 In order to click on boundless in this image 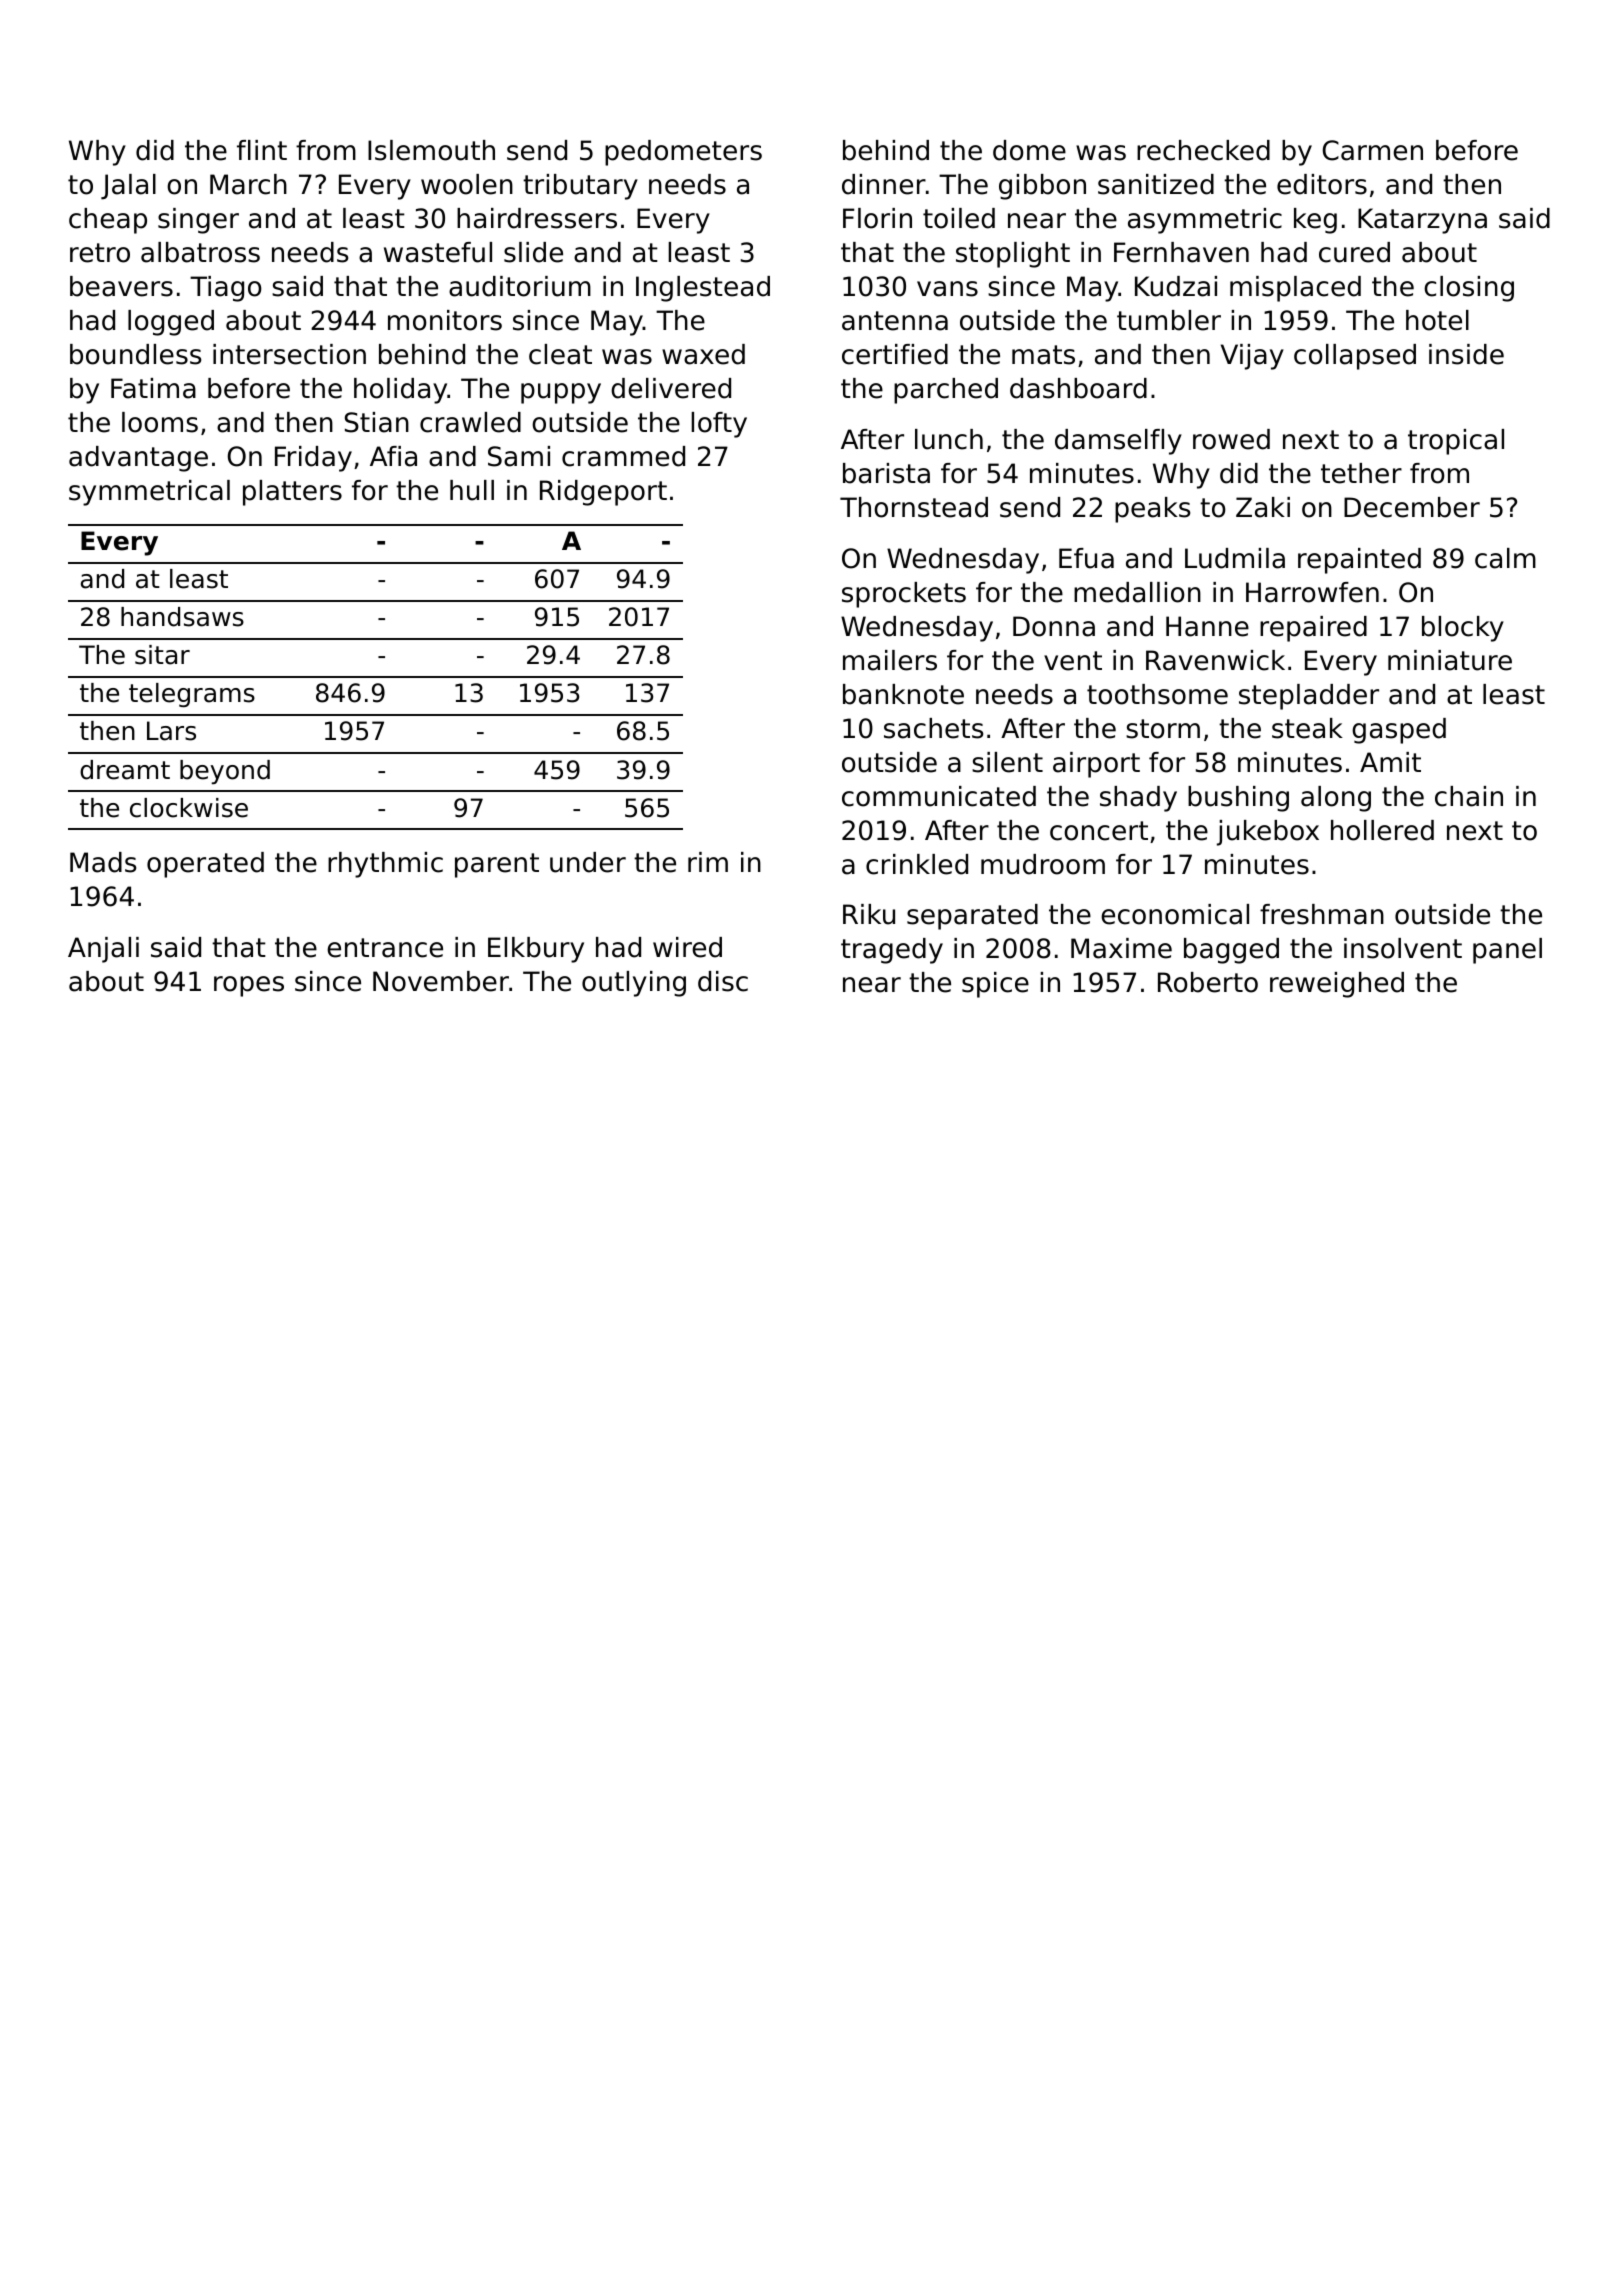, I will do `click(135, 354)`.
